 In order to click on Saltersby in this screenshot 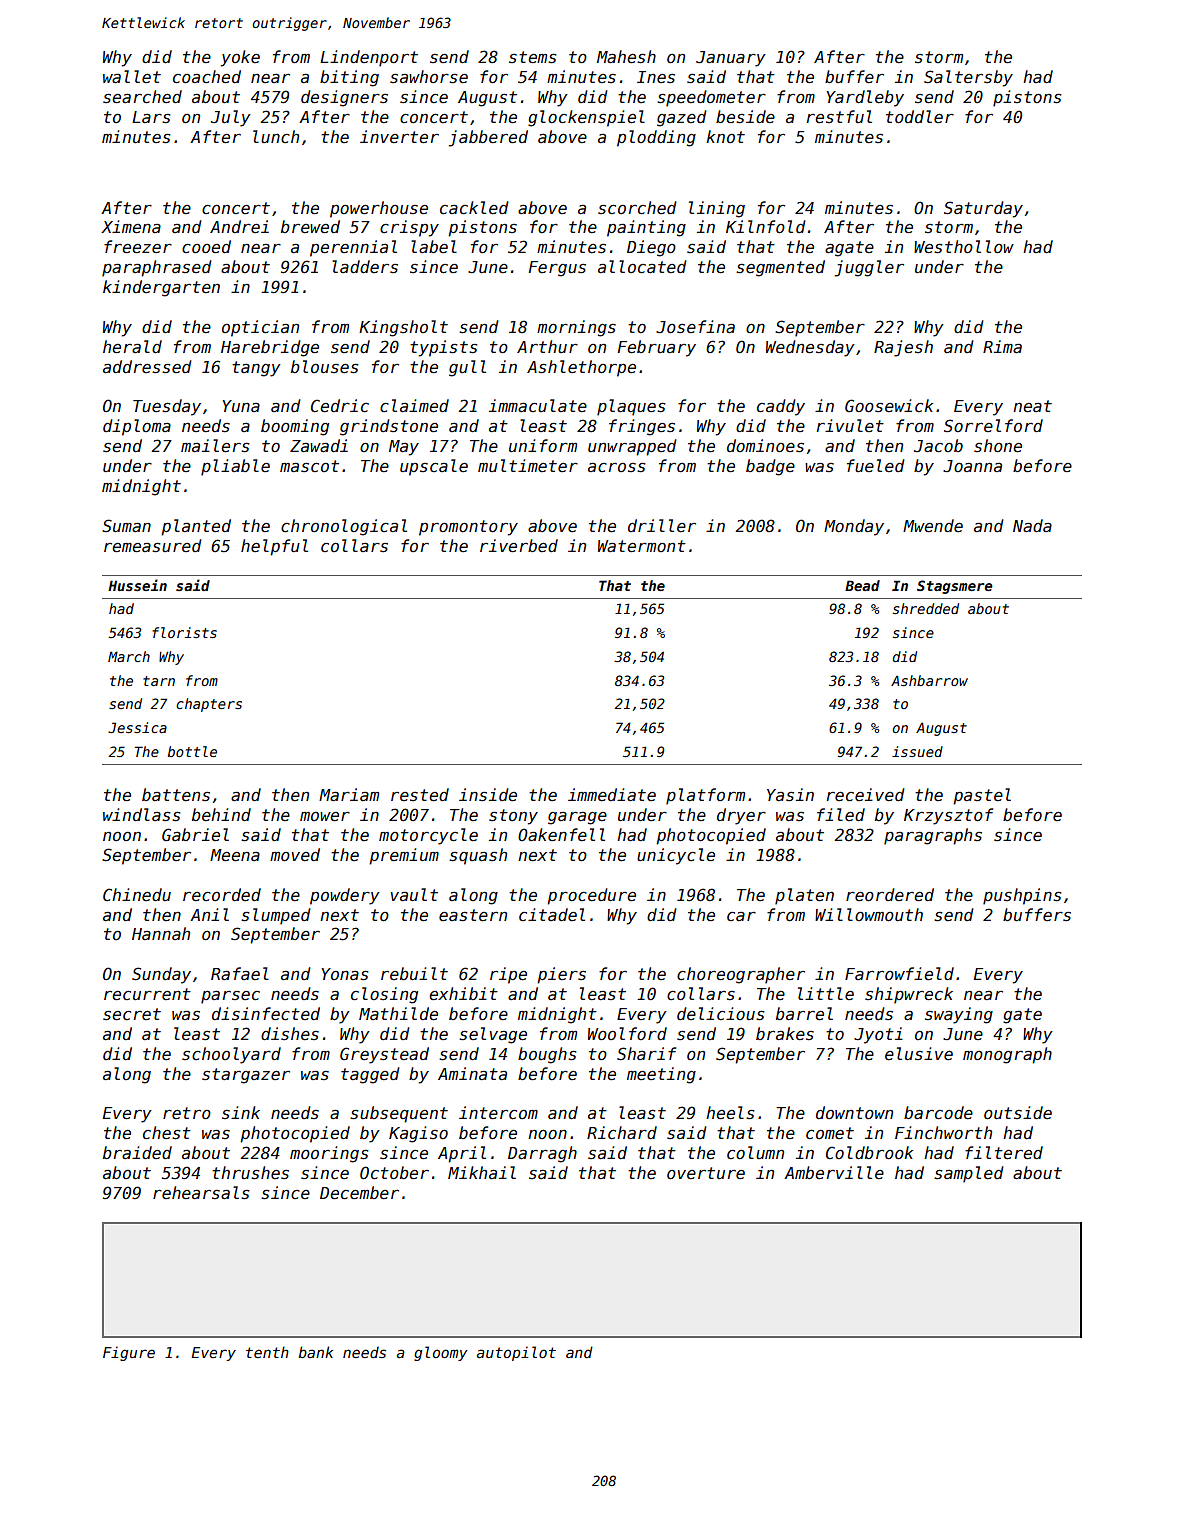, I will do `click(968, 78)`.
